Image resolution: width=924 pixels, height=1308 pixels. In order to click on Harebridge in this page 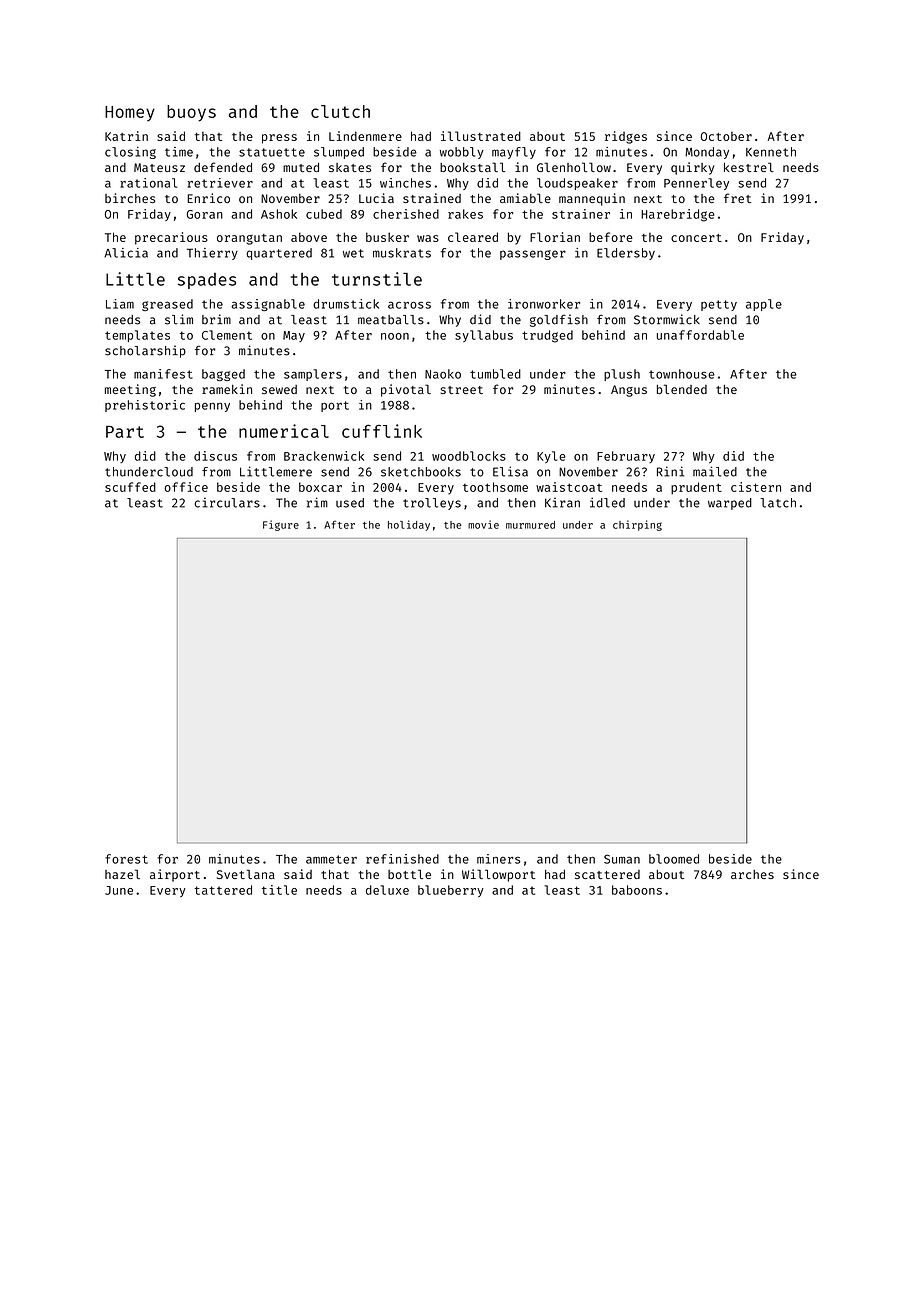, I will do `click(678, 215)`.
